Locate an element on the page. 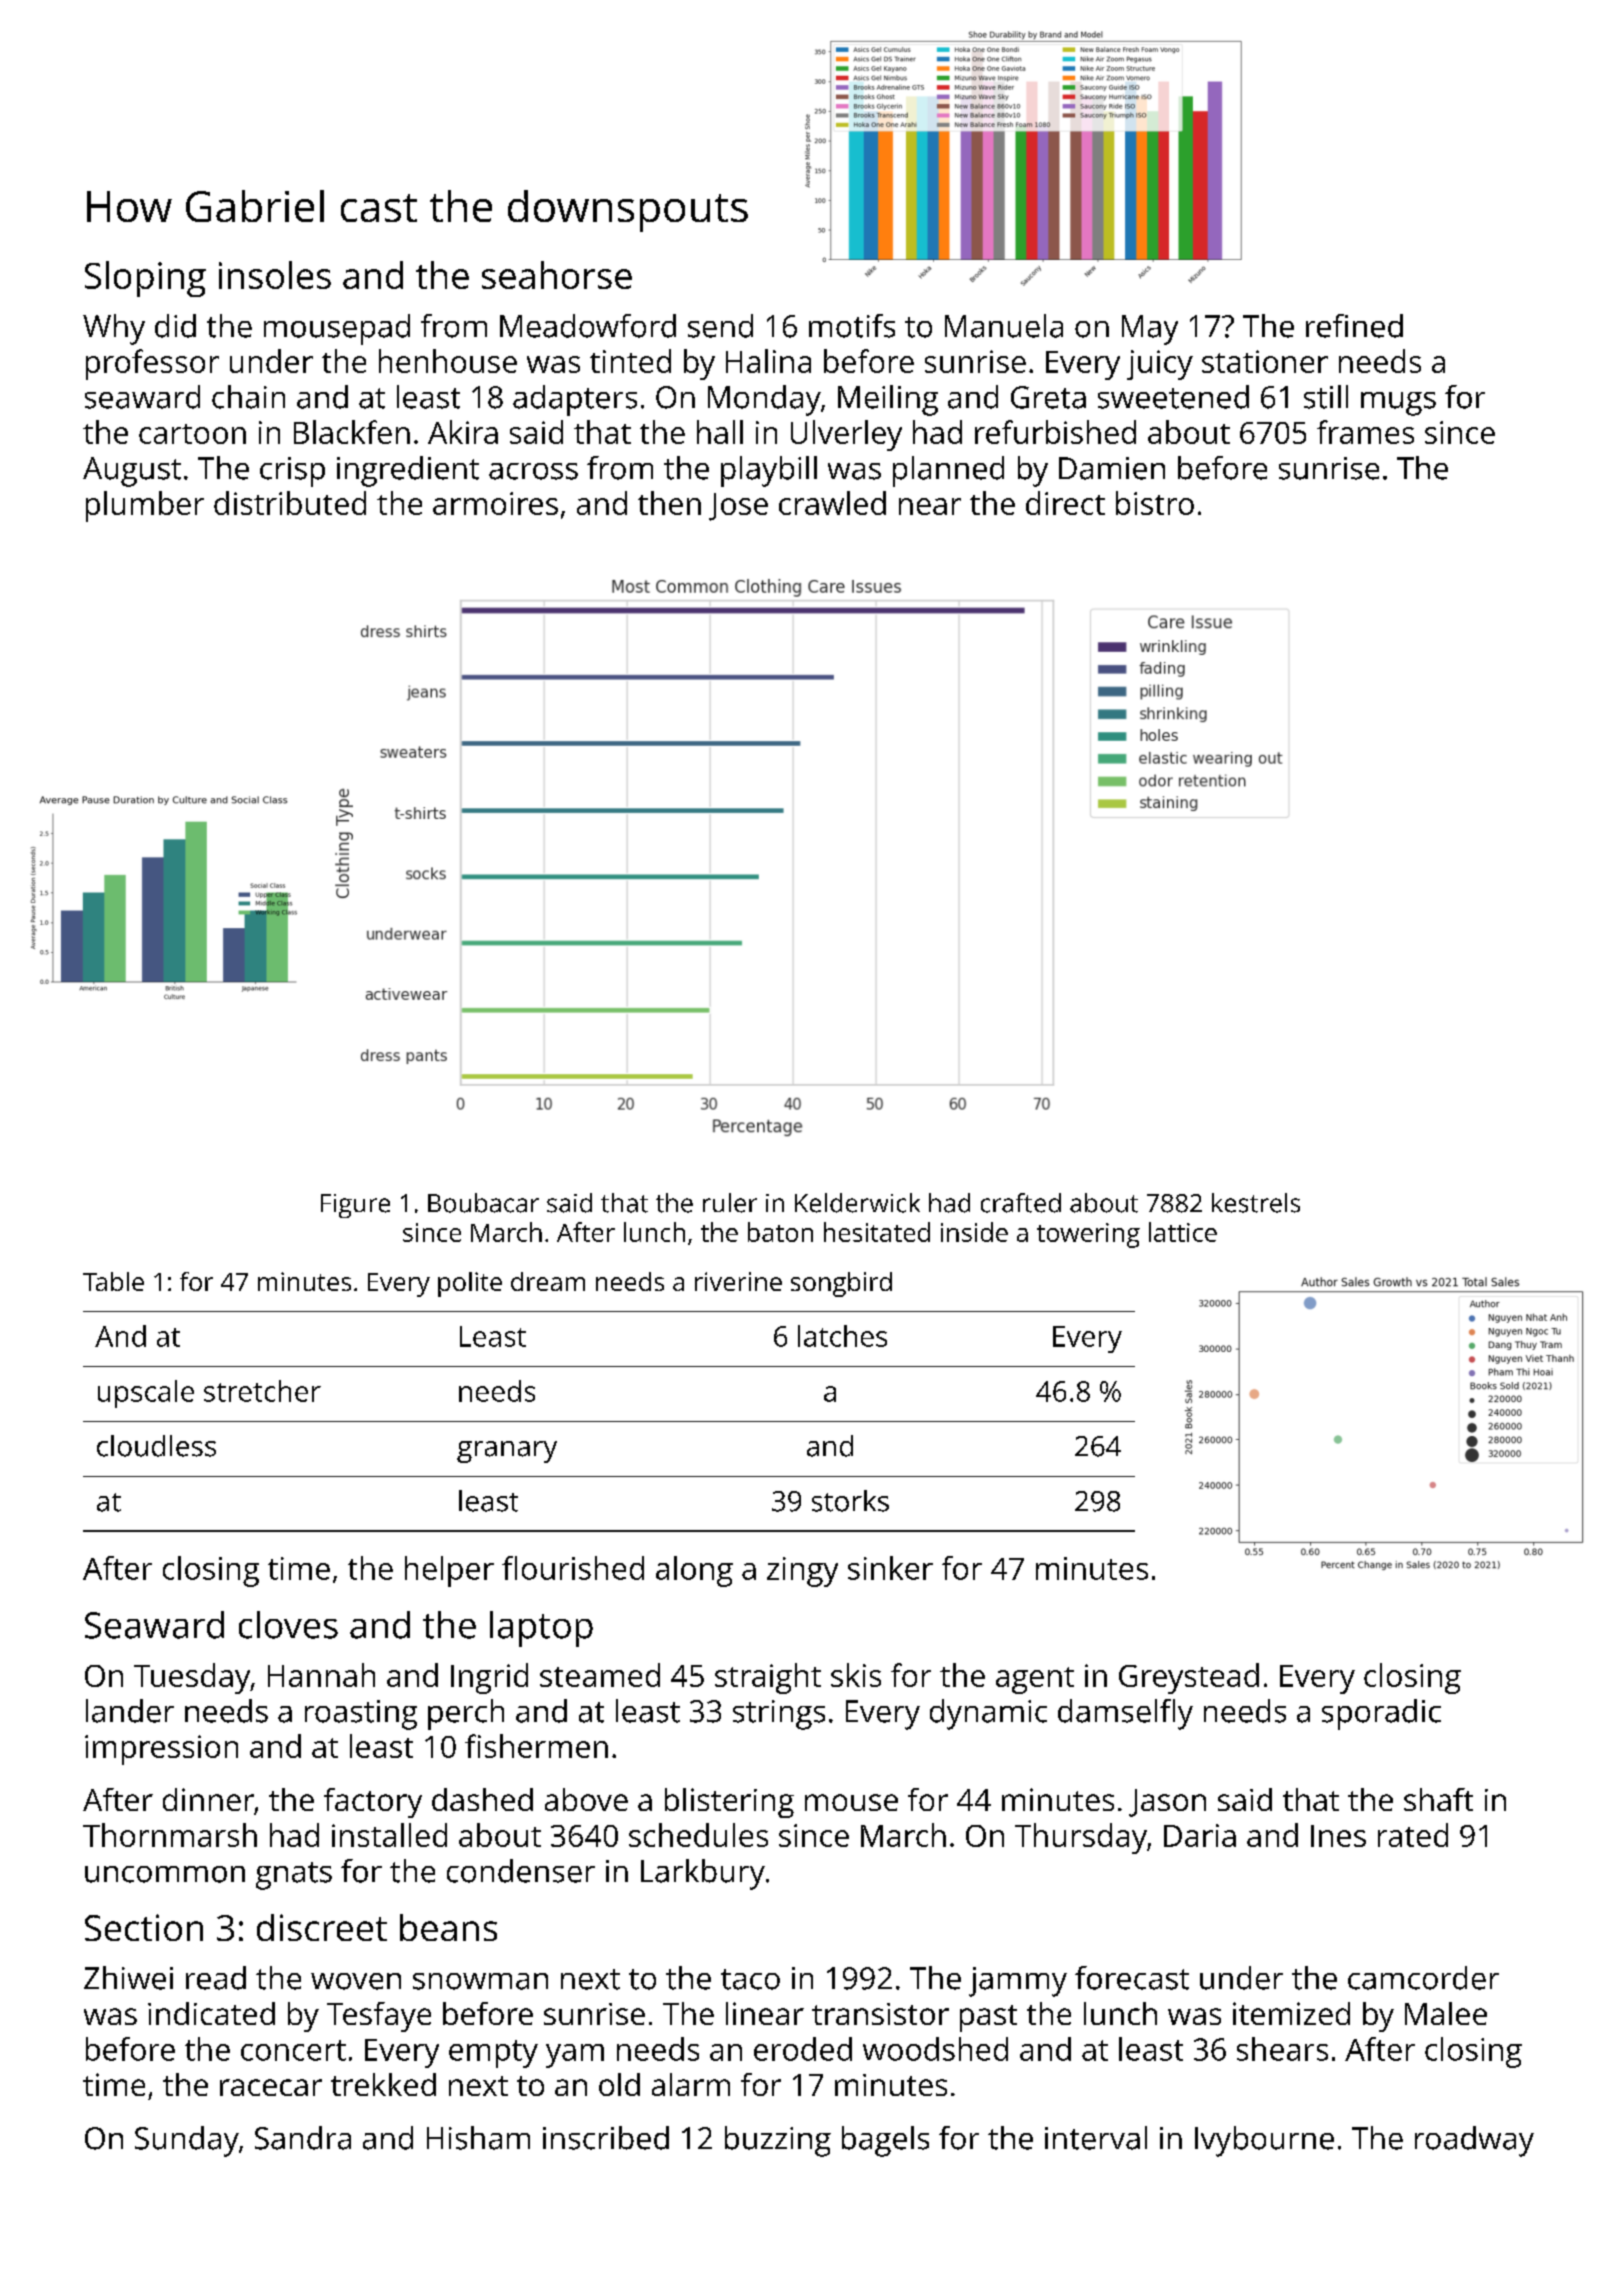 The width and height of the page is (1620, 2292). storks is located at coordinates (850, 1501).
